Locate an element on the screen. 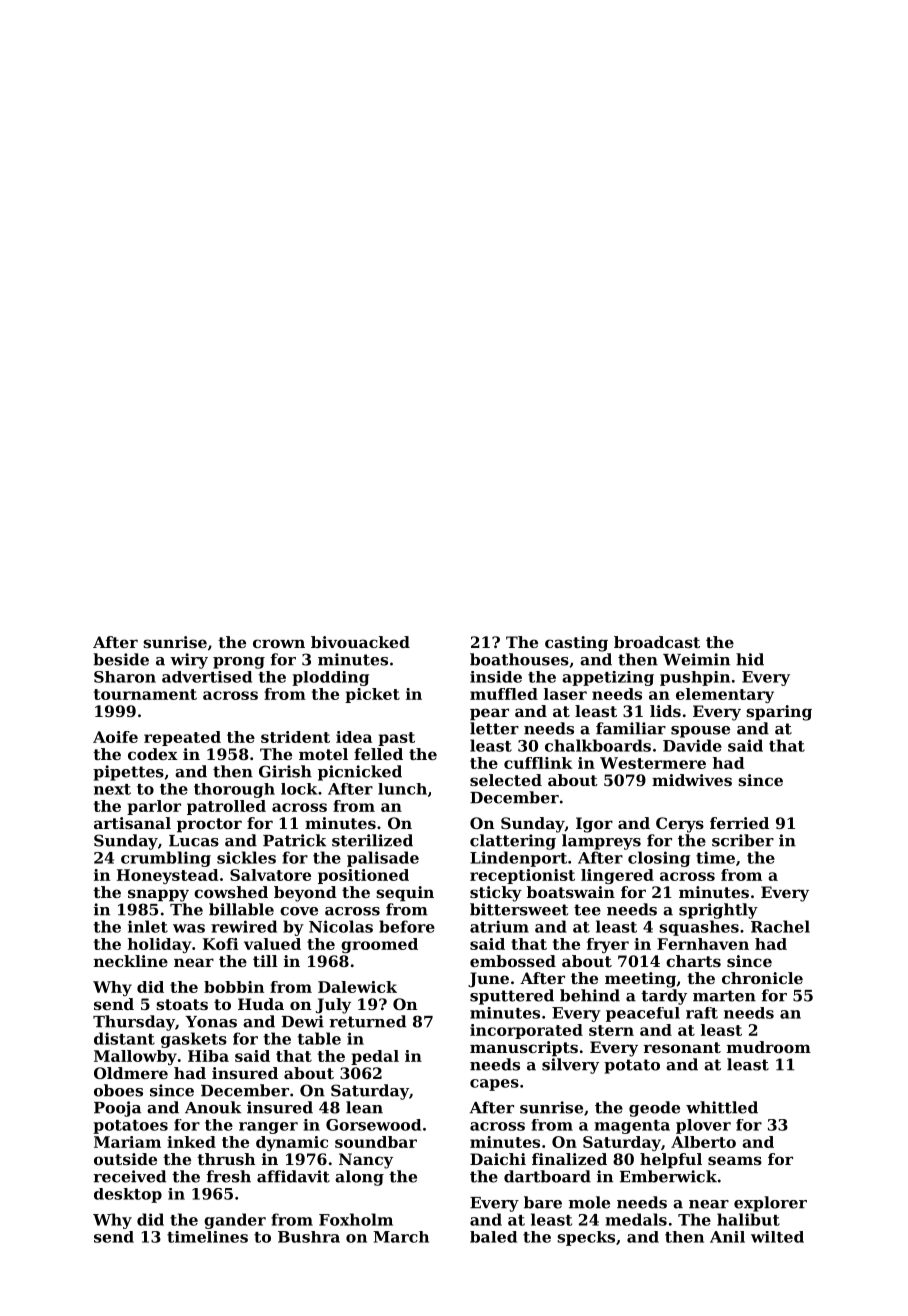 The width and height of the screenshot is (908, 1316). prong is located at coordinates (239, 663).
